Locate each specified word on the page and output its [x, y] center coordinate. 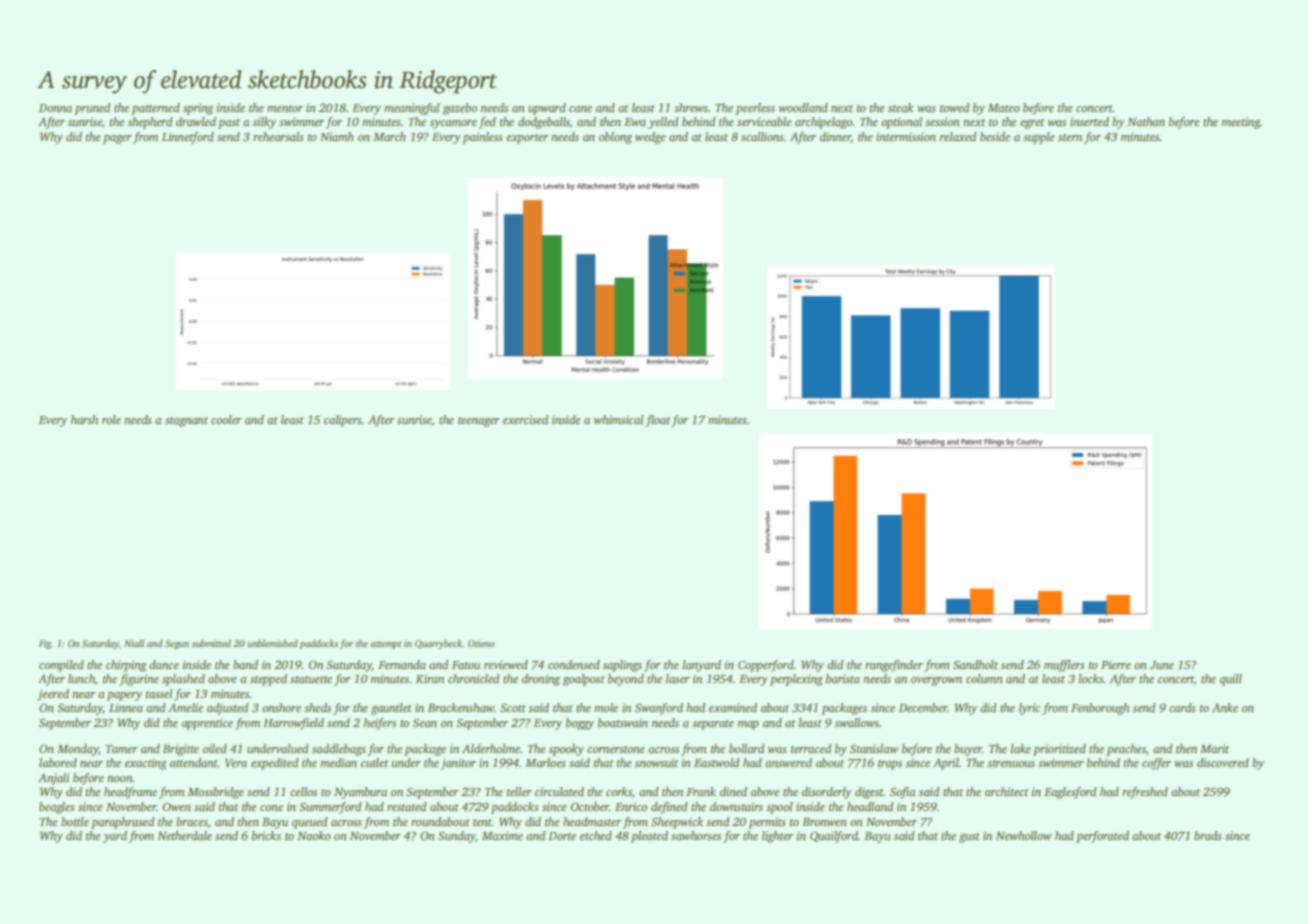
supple [1039, 138]
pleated [649, 837]
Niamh [337, 136]
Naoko [314, 835]
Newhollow [1024, 835]
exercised [525, 419]
